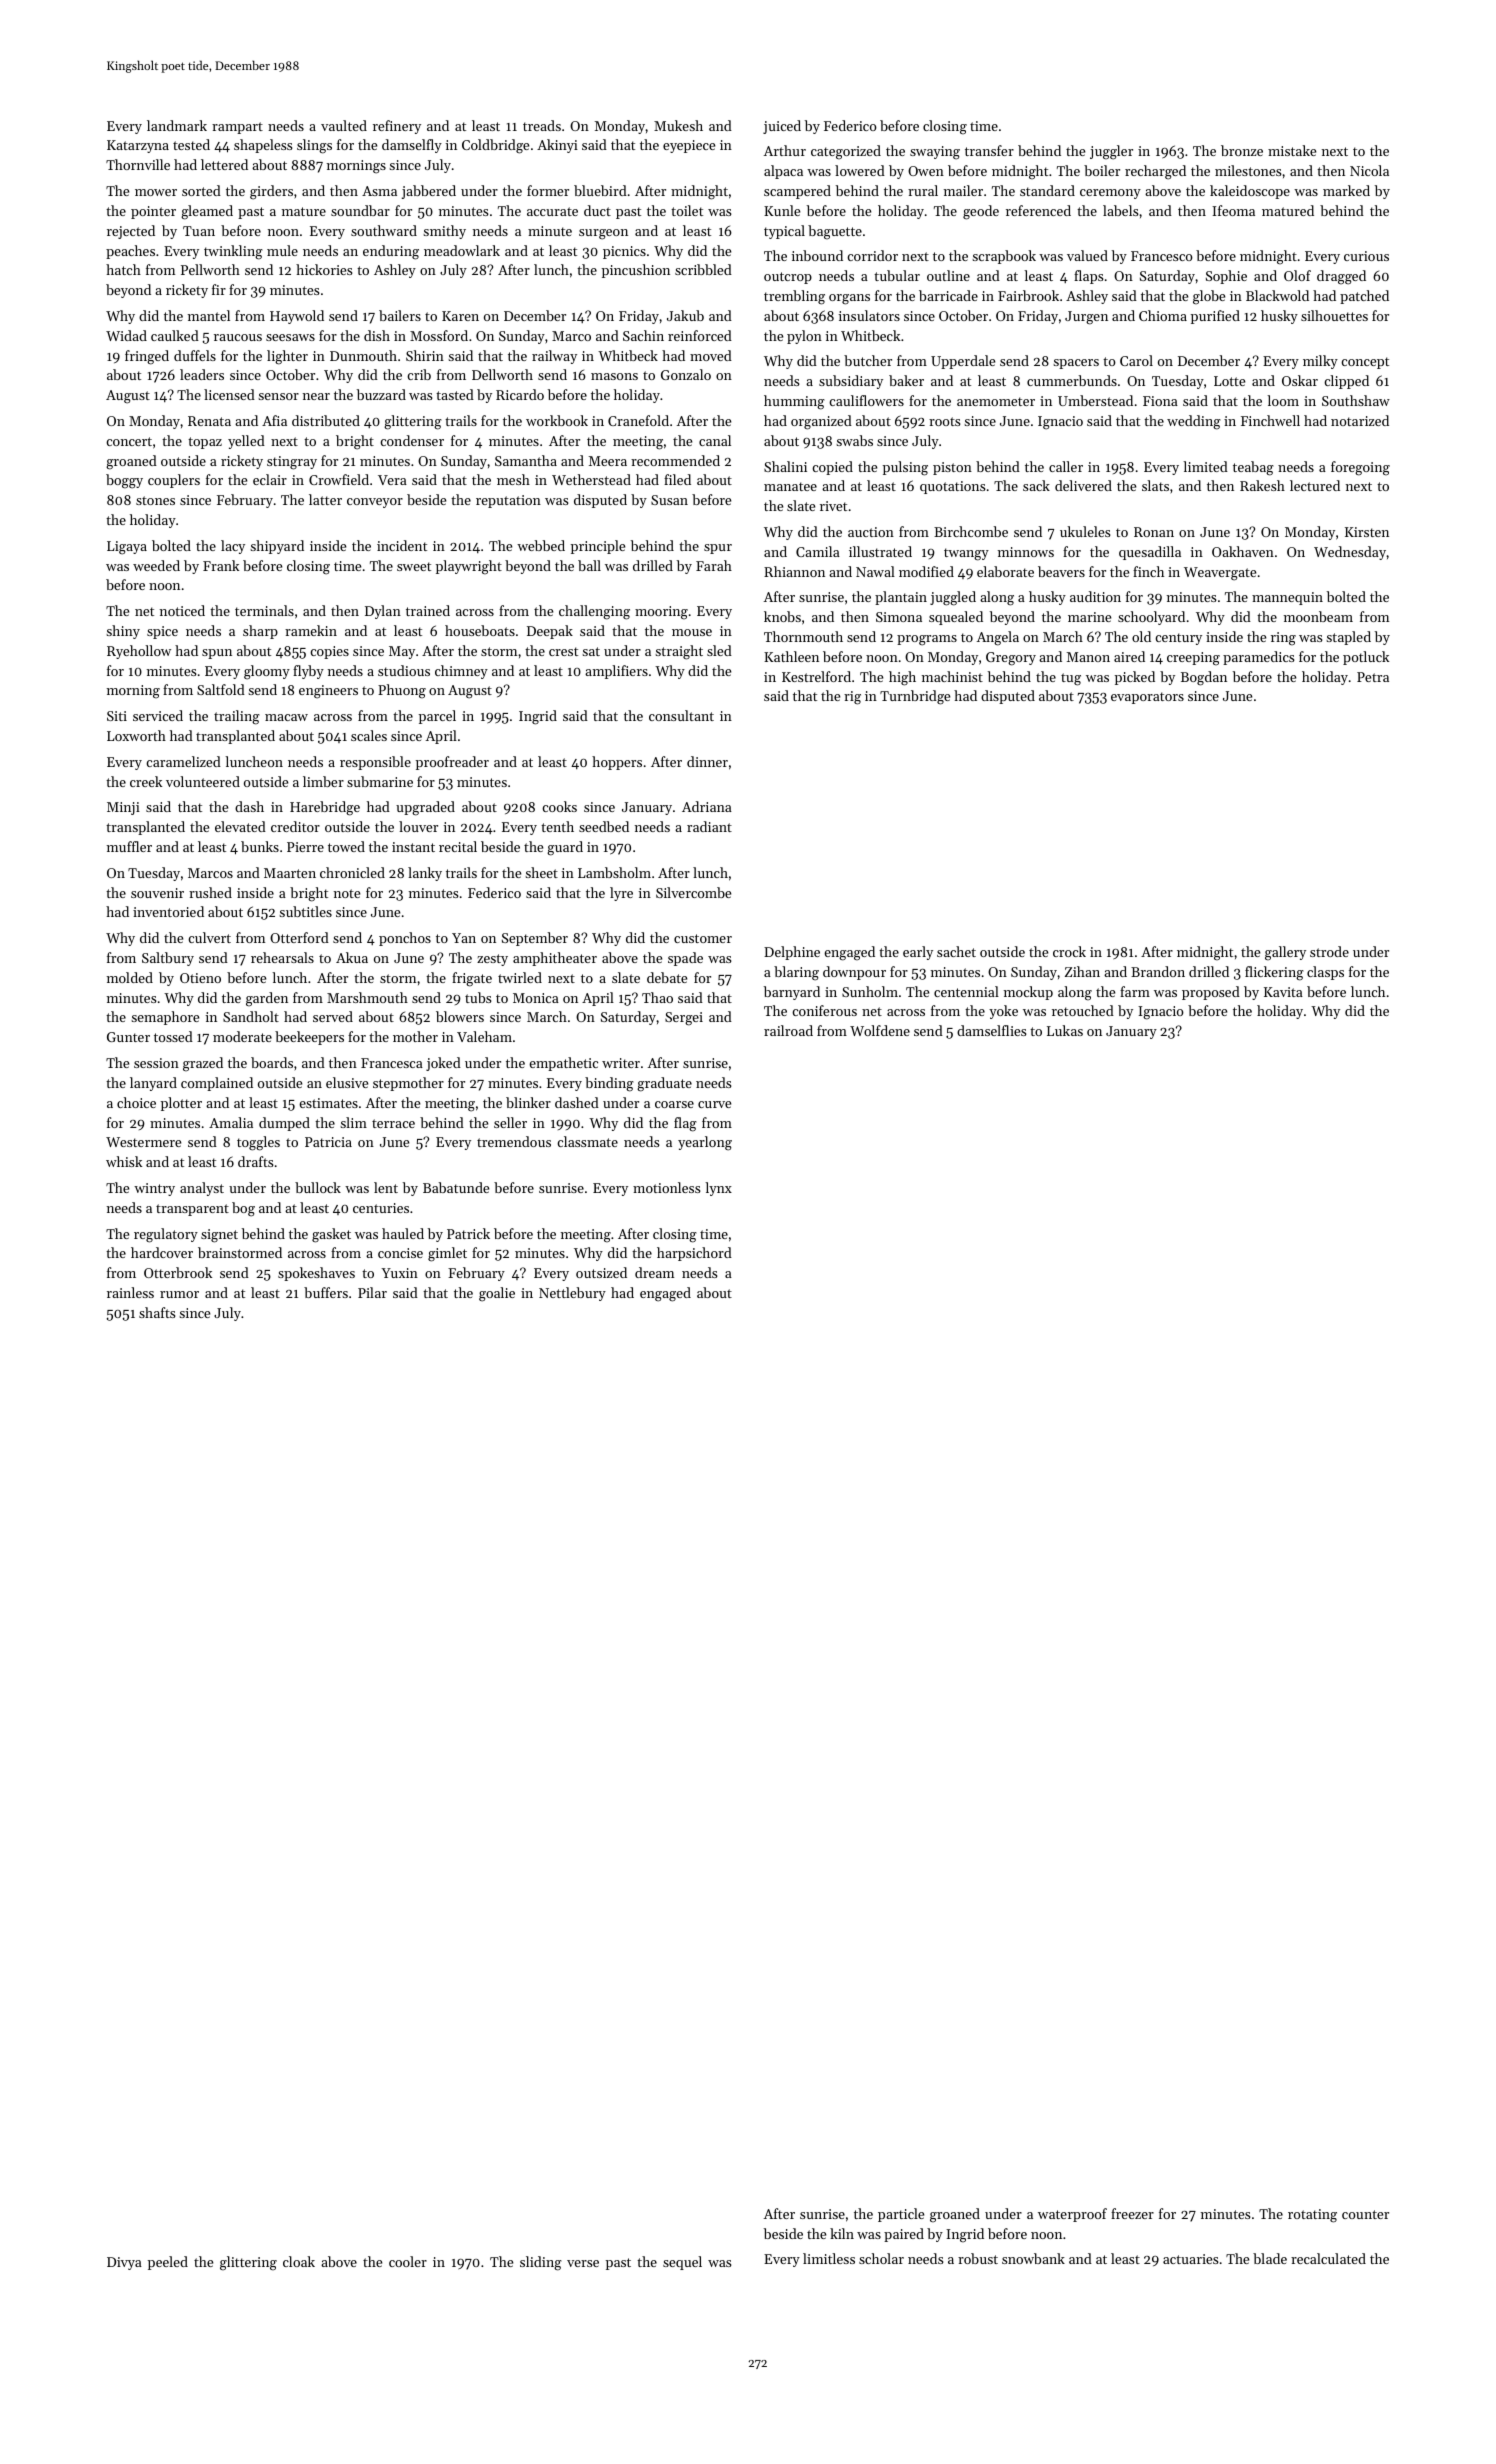 The image size is (1496, 2464). Describe the element at coordinates (1292, 150) in the screenshot. I see `mistake` at that location.
